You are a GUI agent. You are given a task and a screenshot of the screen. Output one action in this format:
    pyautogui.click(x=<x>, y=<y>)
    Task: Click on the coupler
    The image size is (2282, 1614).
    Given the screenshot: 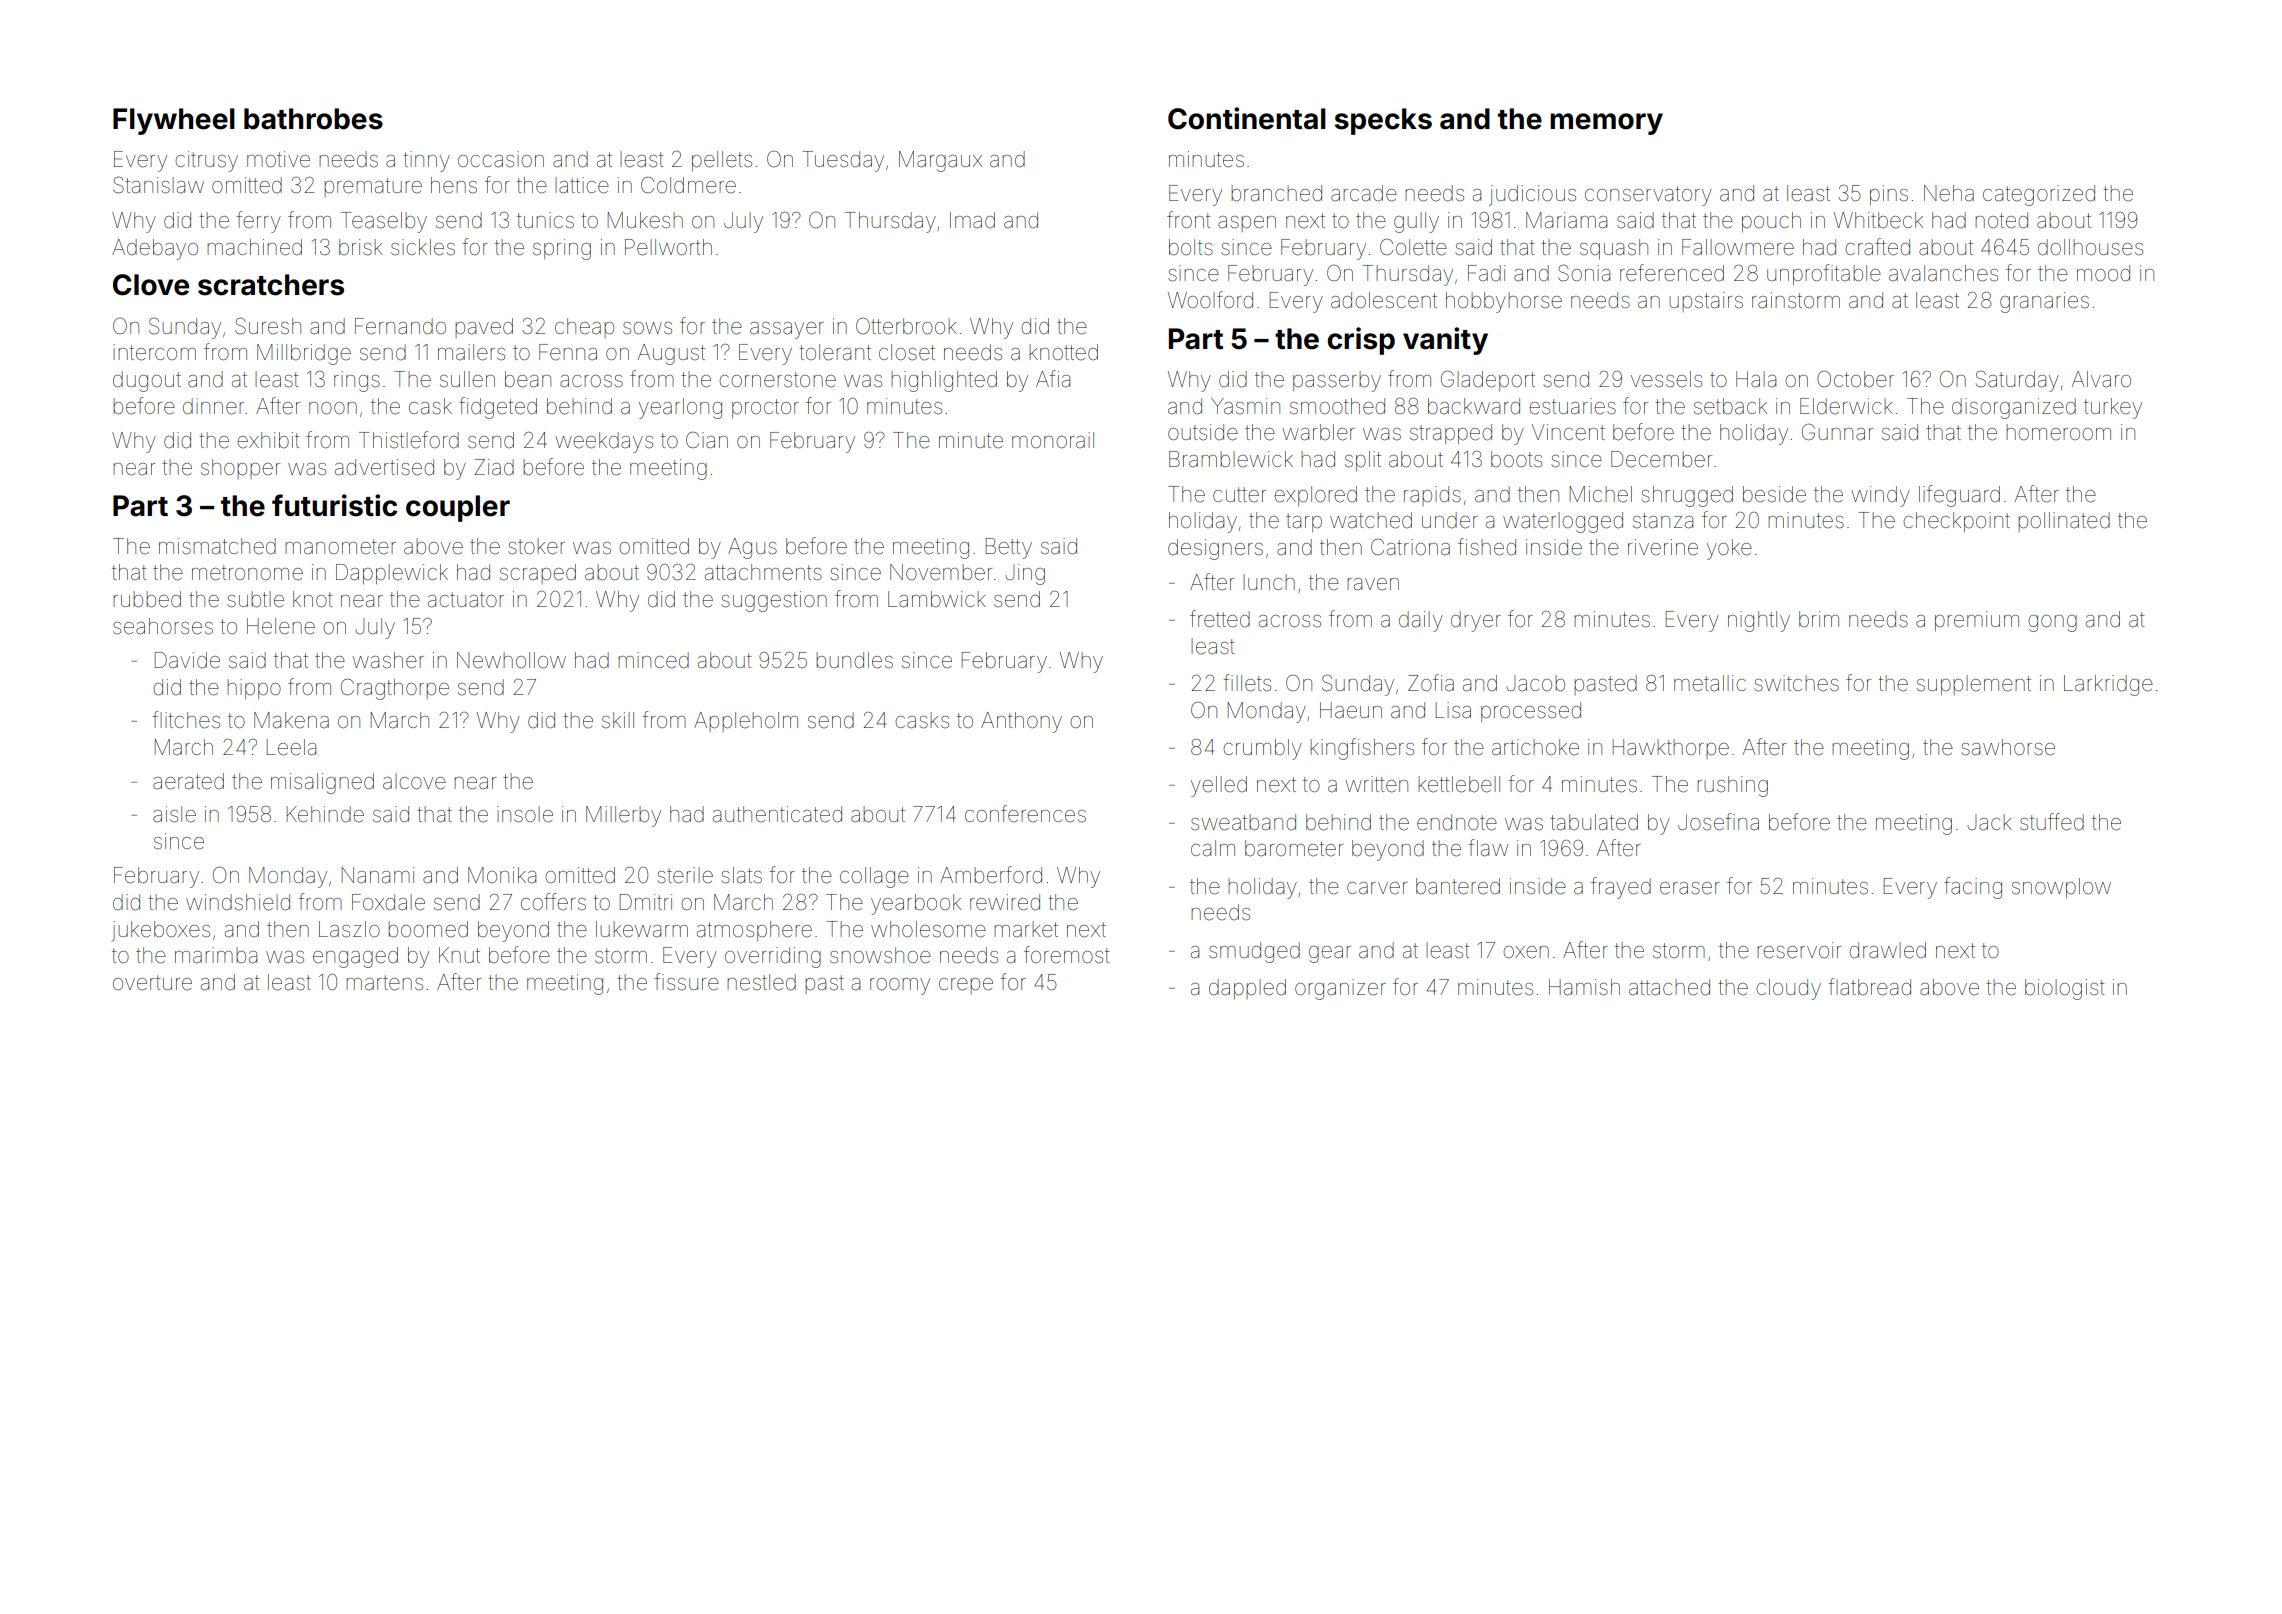 What is the action you would take?
    pyautogui.click(x=458, y=508)
